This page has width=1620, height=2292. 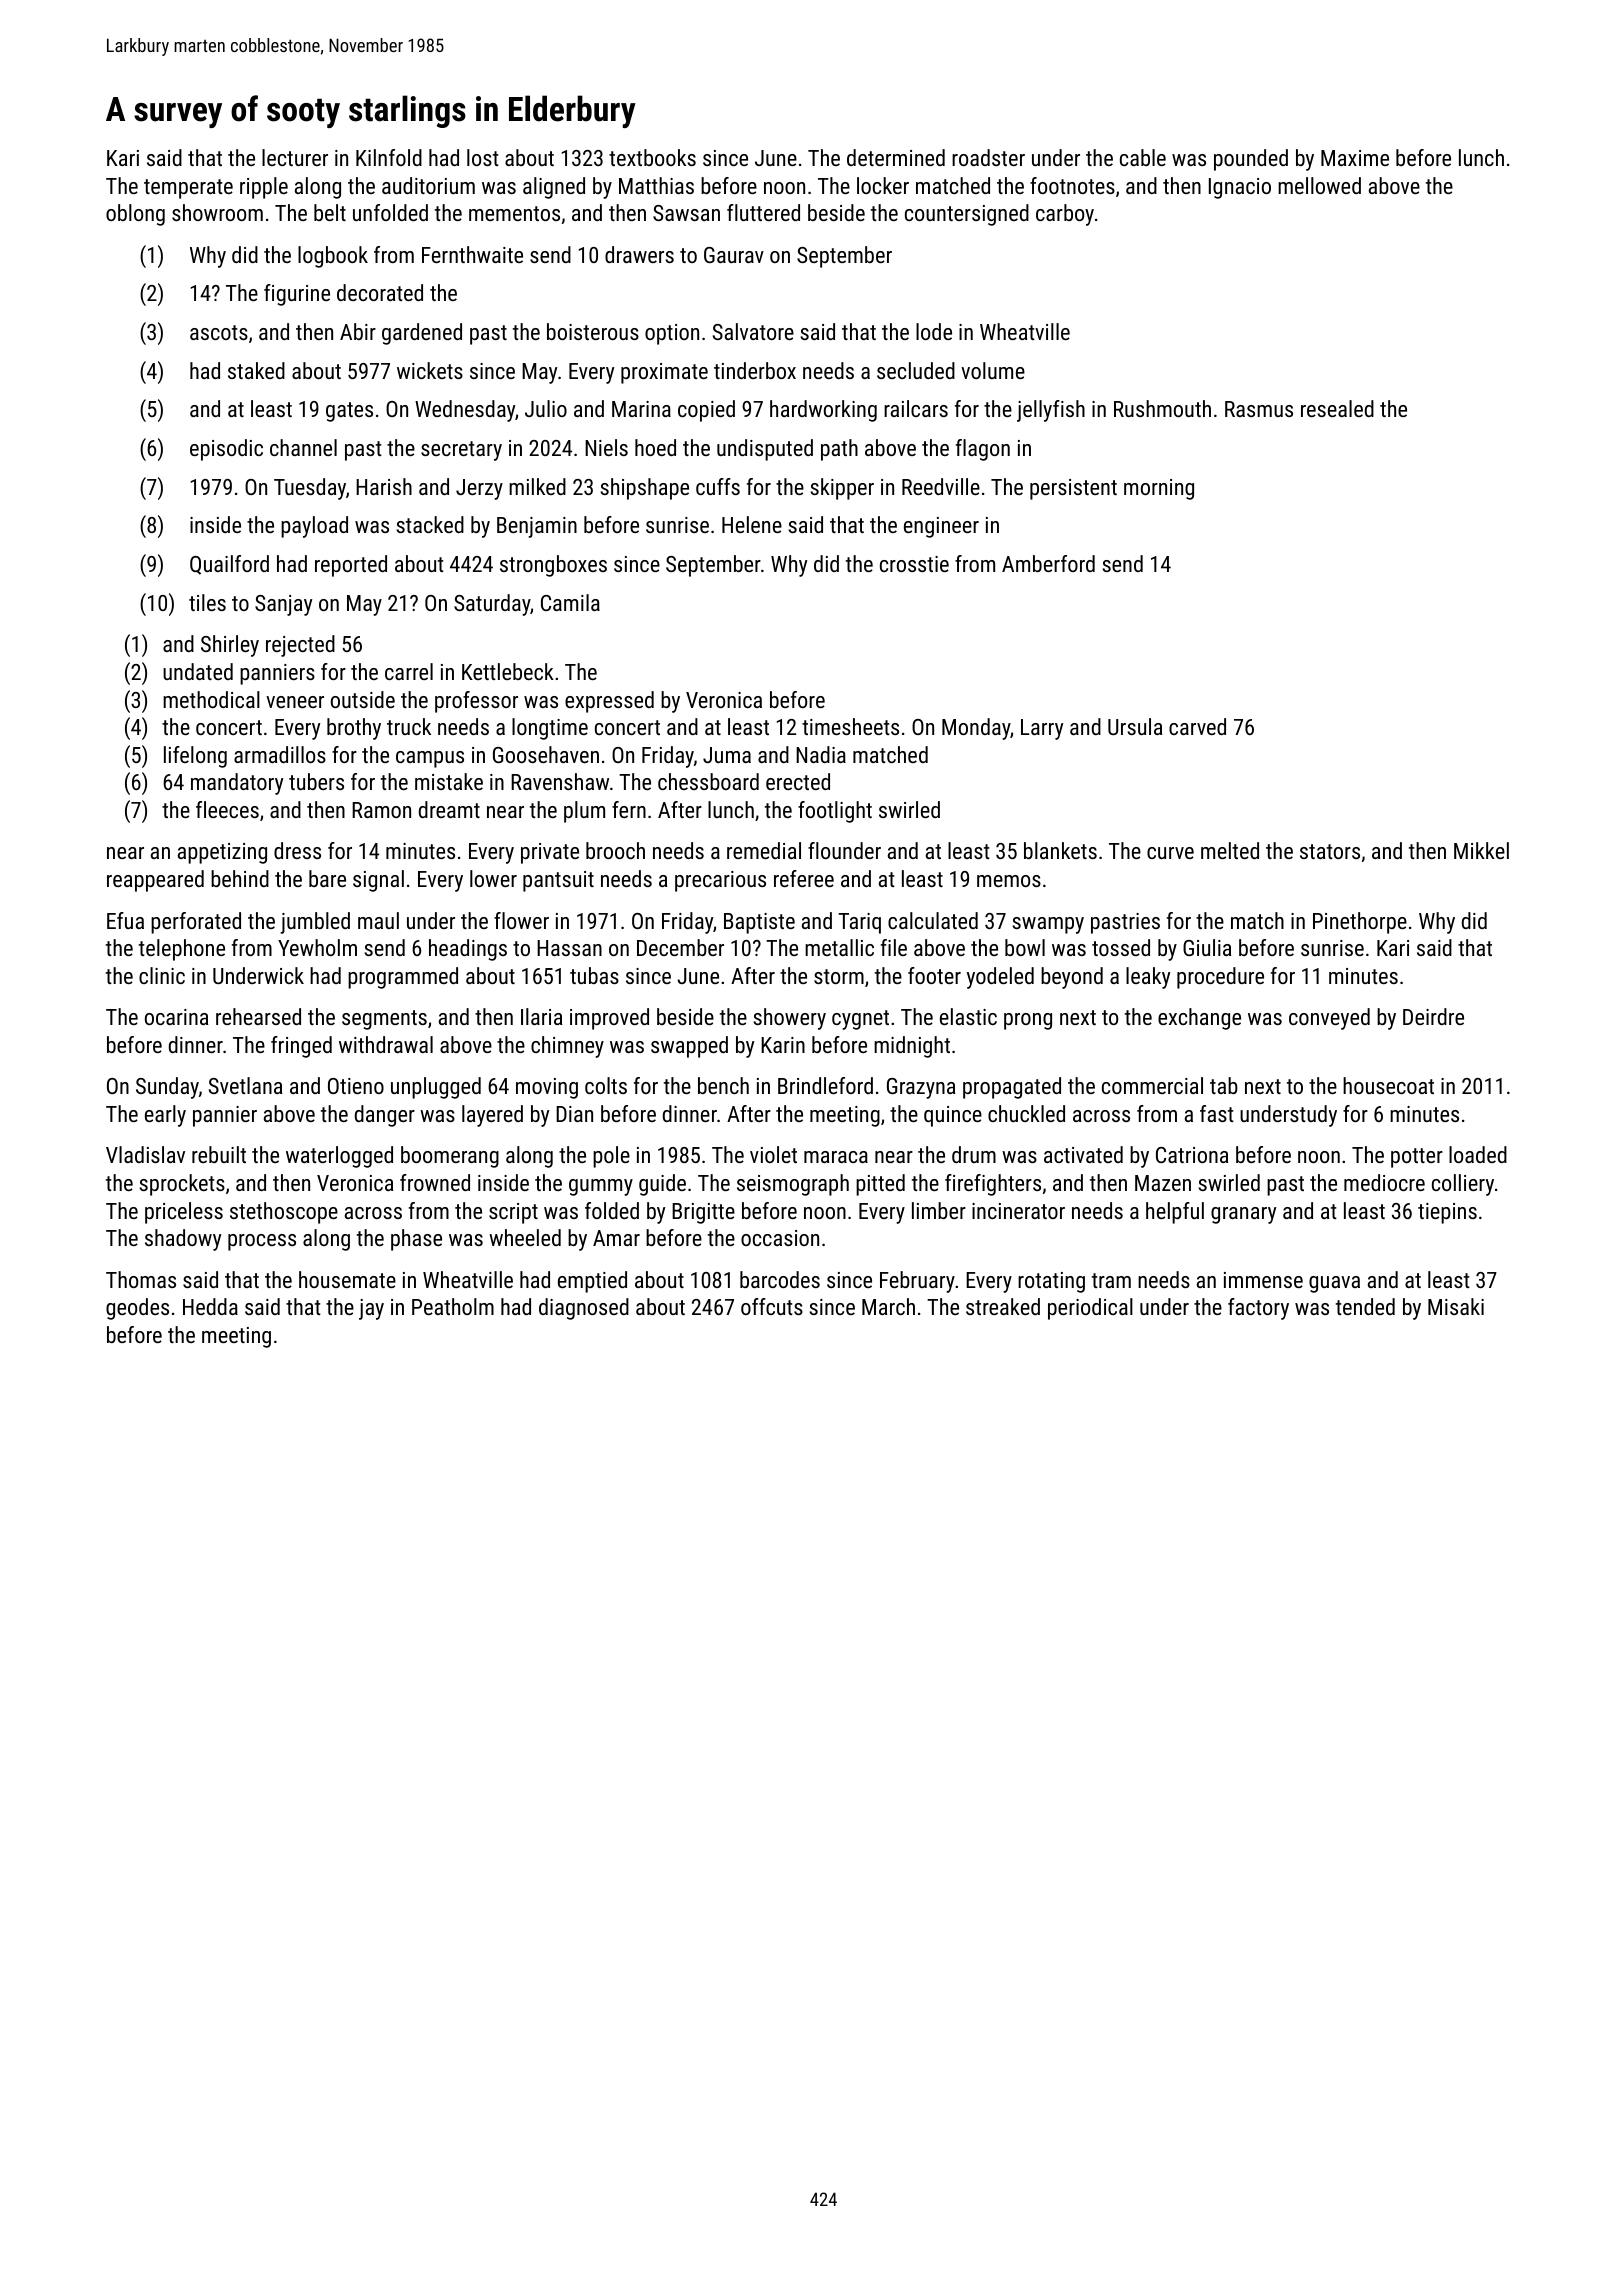 What do you see at coordinates (708, 781) in the page?
I see `chessboard` at bounding box center [708, 781].
